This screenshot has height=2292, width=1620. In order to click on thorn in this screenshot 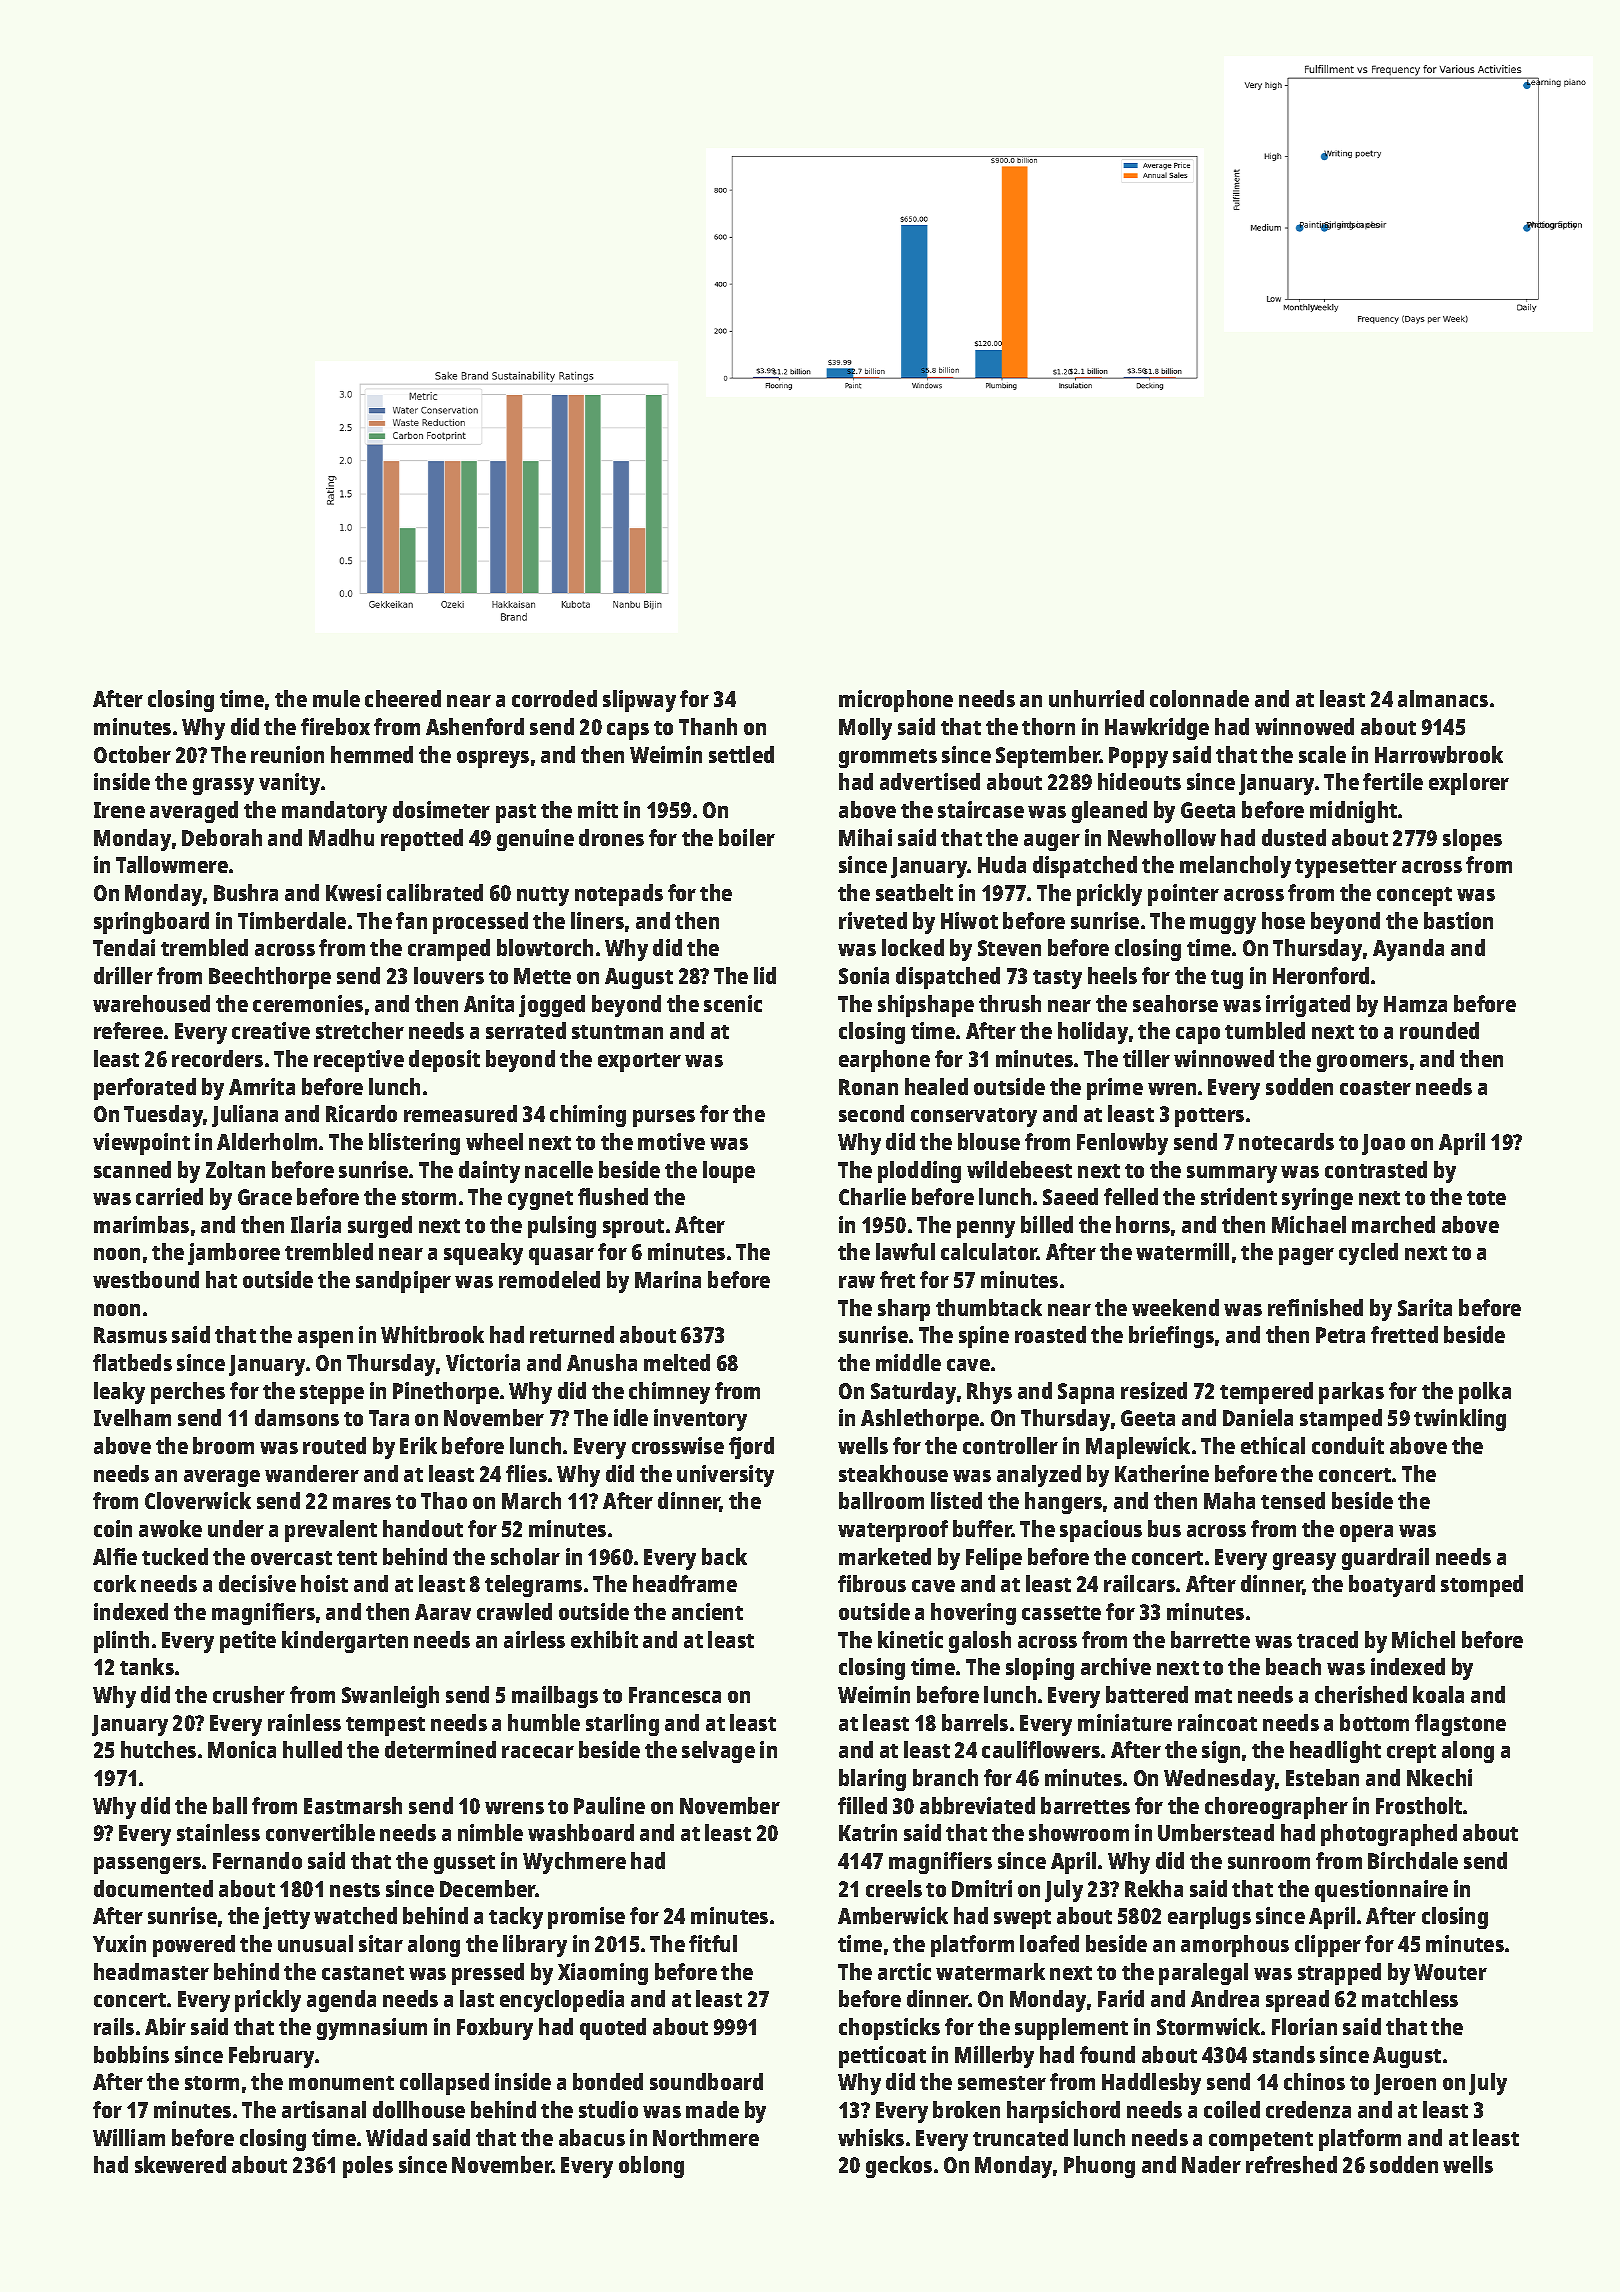, I will do `click(1048, 726)`.
